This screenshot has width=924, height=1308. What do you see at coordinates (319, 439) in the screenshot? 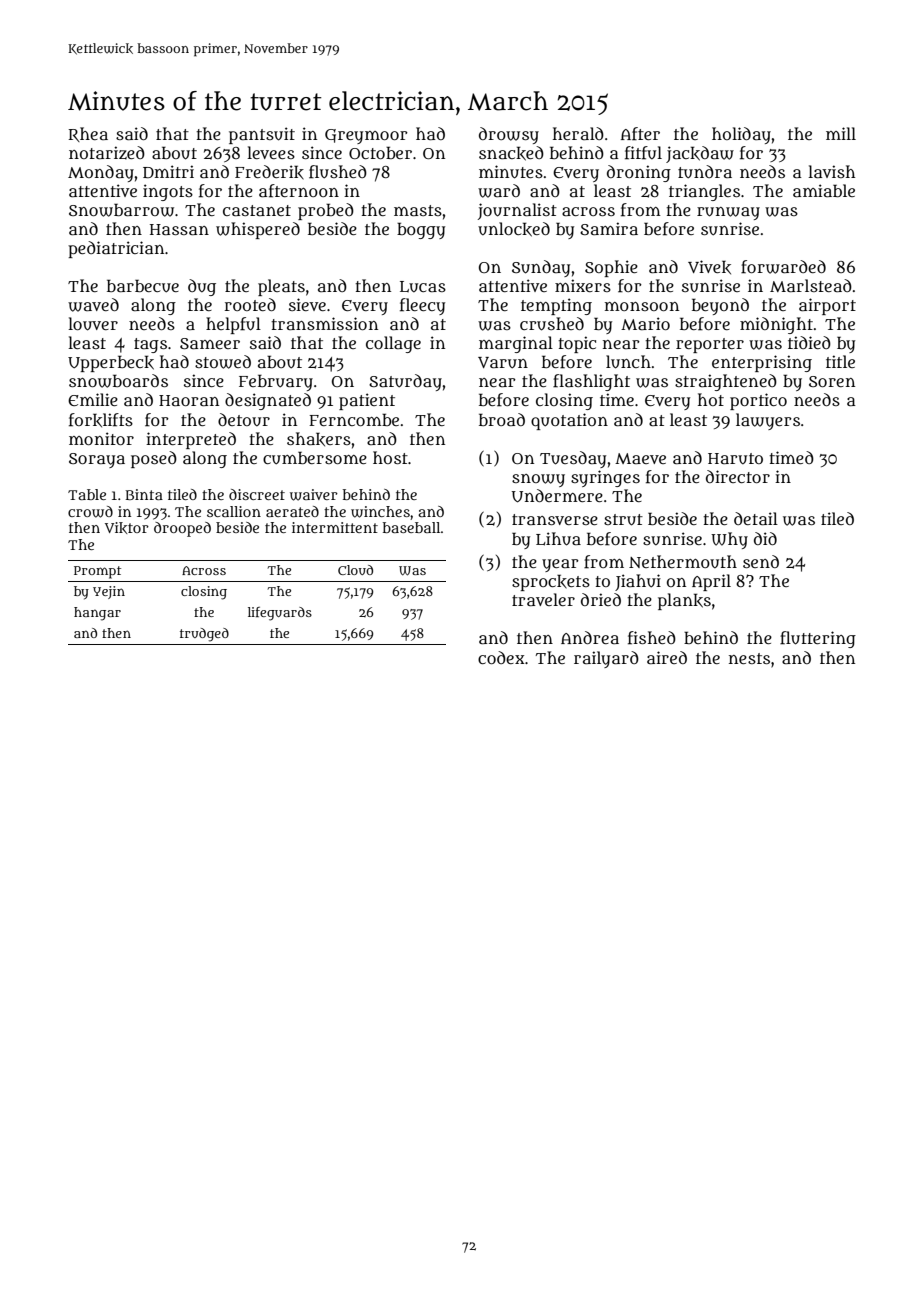
I see `shakers` at bounding box center [319, 439].
